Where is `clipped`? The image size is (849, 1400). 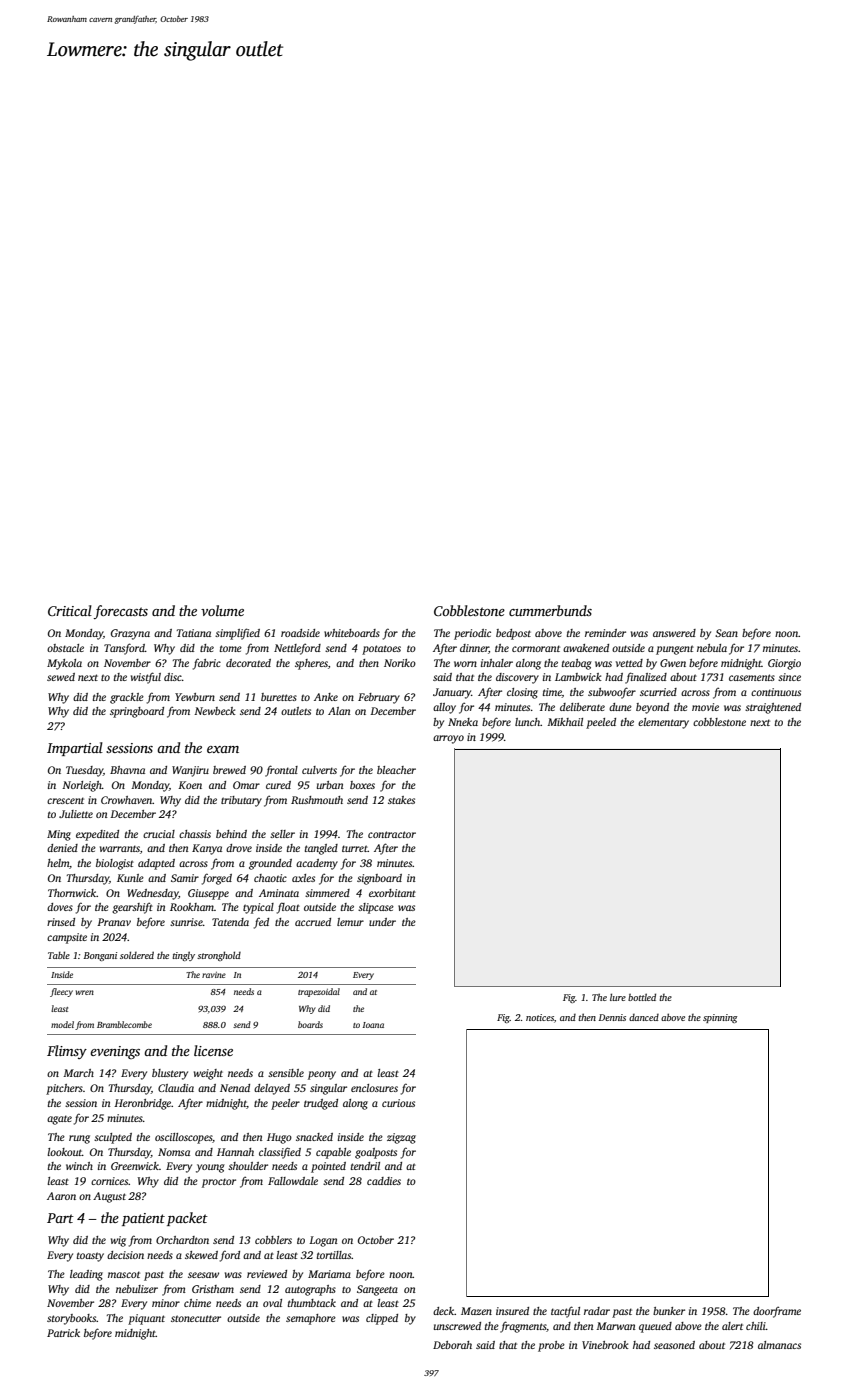 clipped is located at coordinates (382, 1319).
